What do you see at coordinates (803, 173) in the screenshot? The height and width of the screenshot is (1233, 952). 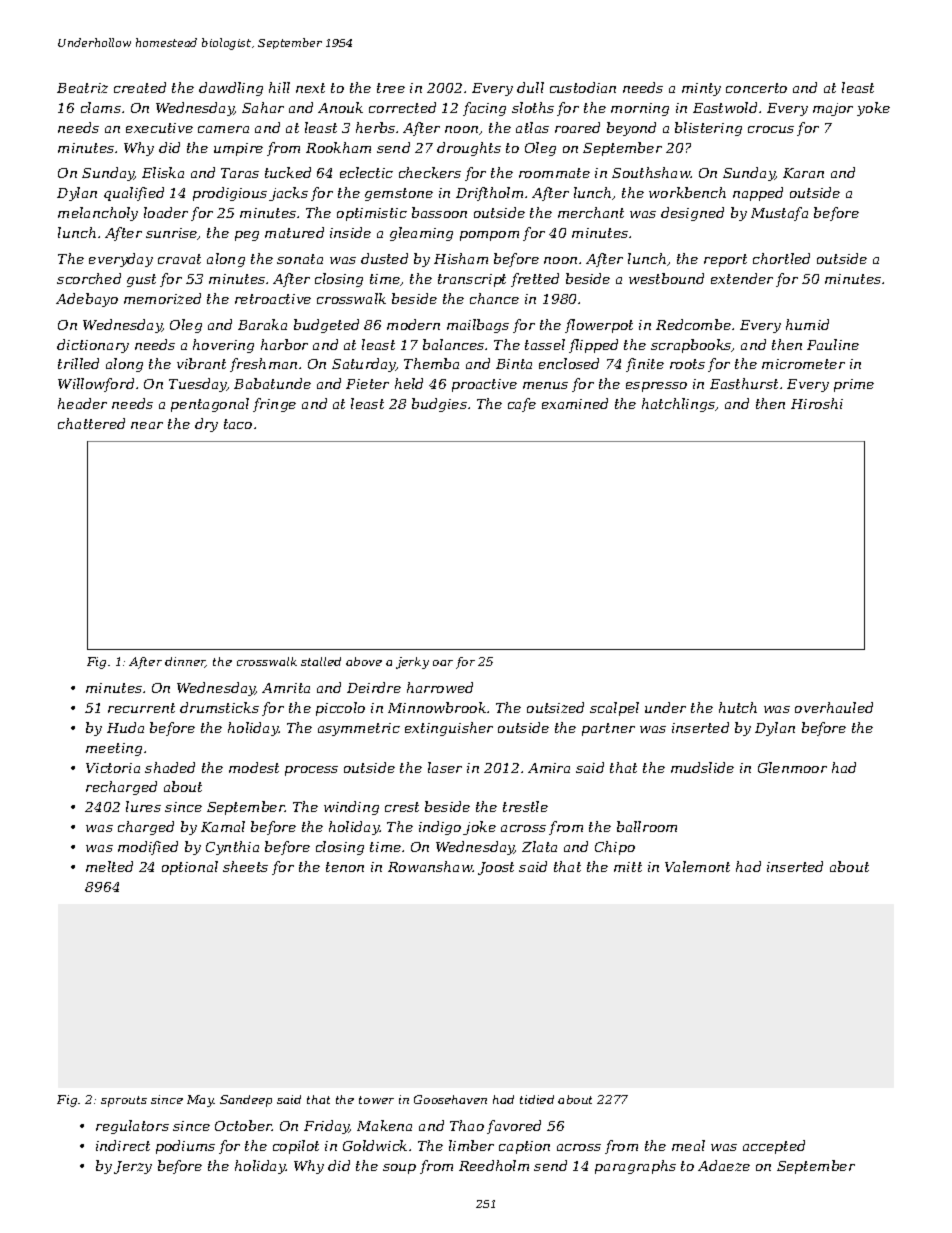 I see `Karan` at bounding box center [803, 173].
